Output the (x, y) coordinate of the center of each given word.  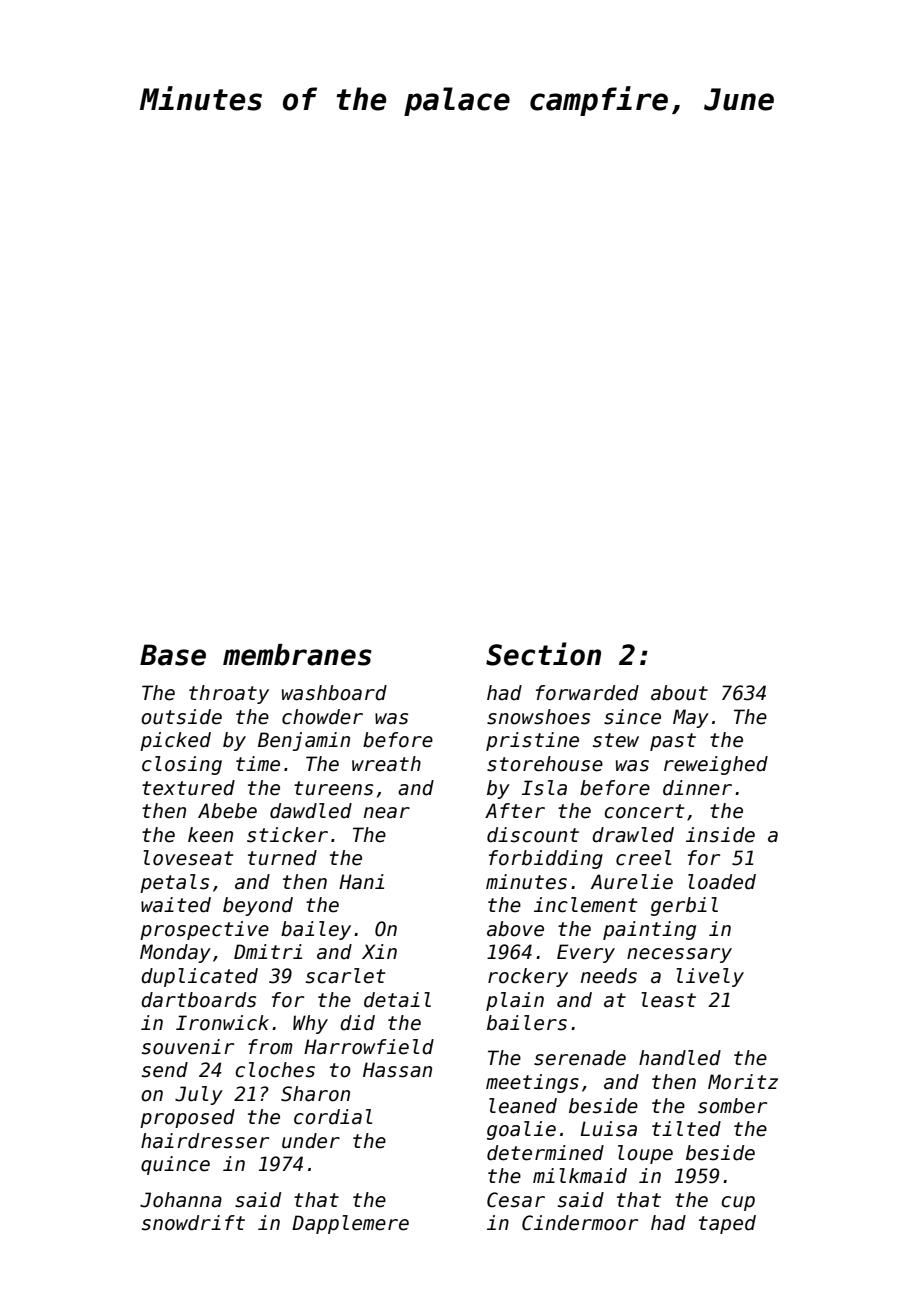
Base (173, 655)
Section (543, 654)
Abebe (227, 811)
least (669, 1000)
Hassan (397, 1070)
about (679, 693)
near (387, 813)
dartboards (198, 1000)
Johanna (181, 1200)
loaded (722, 882)
